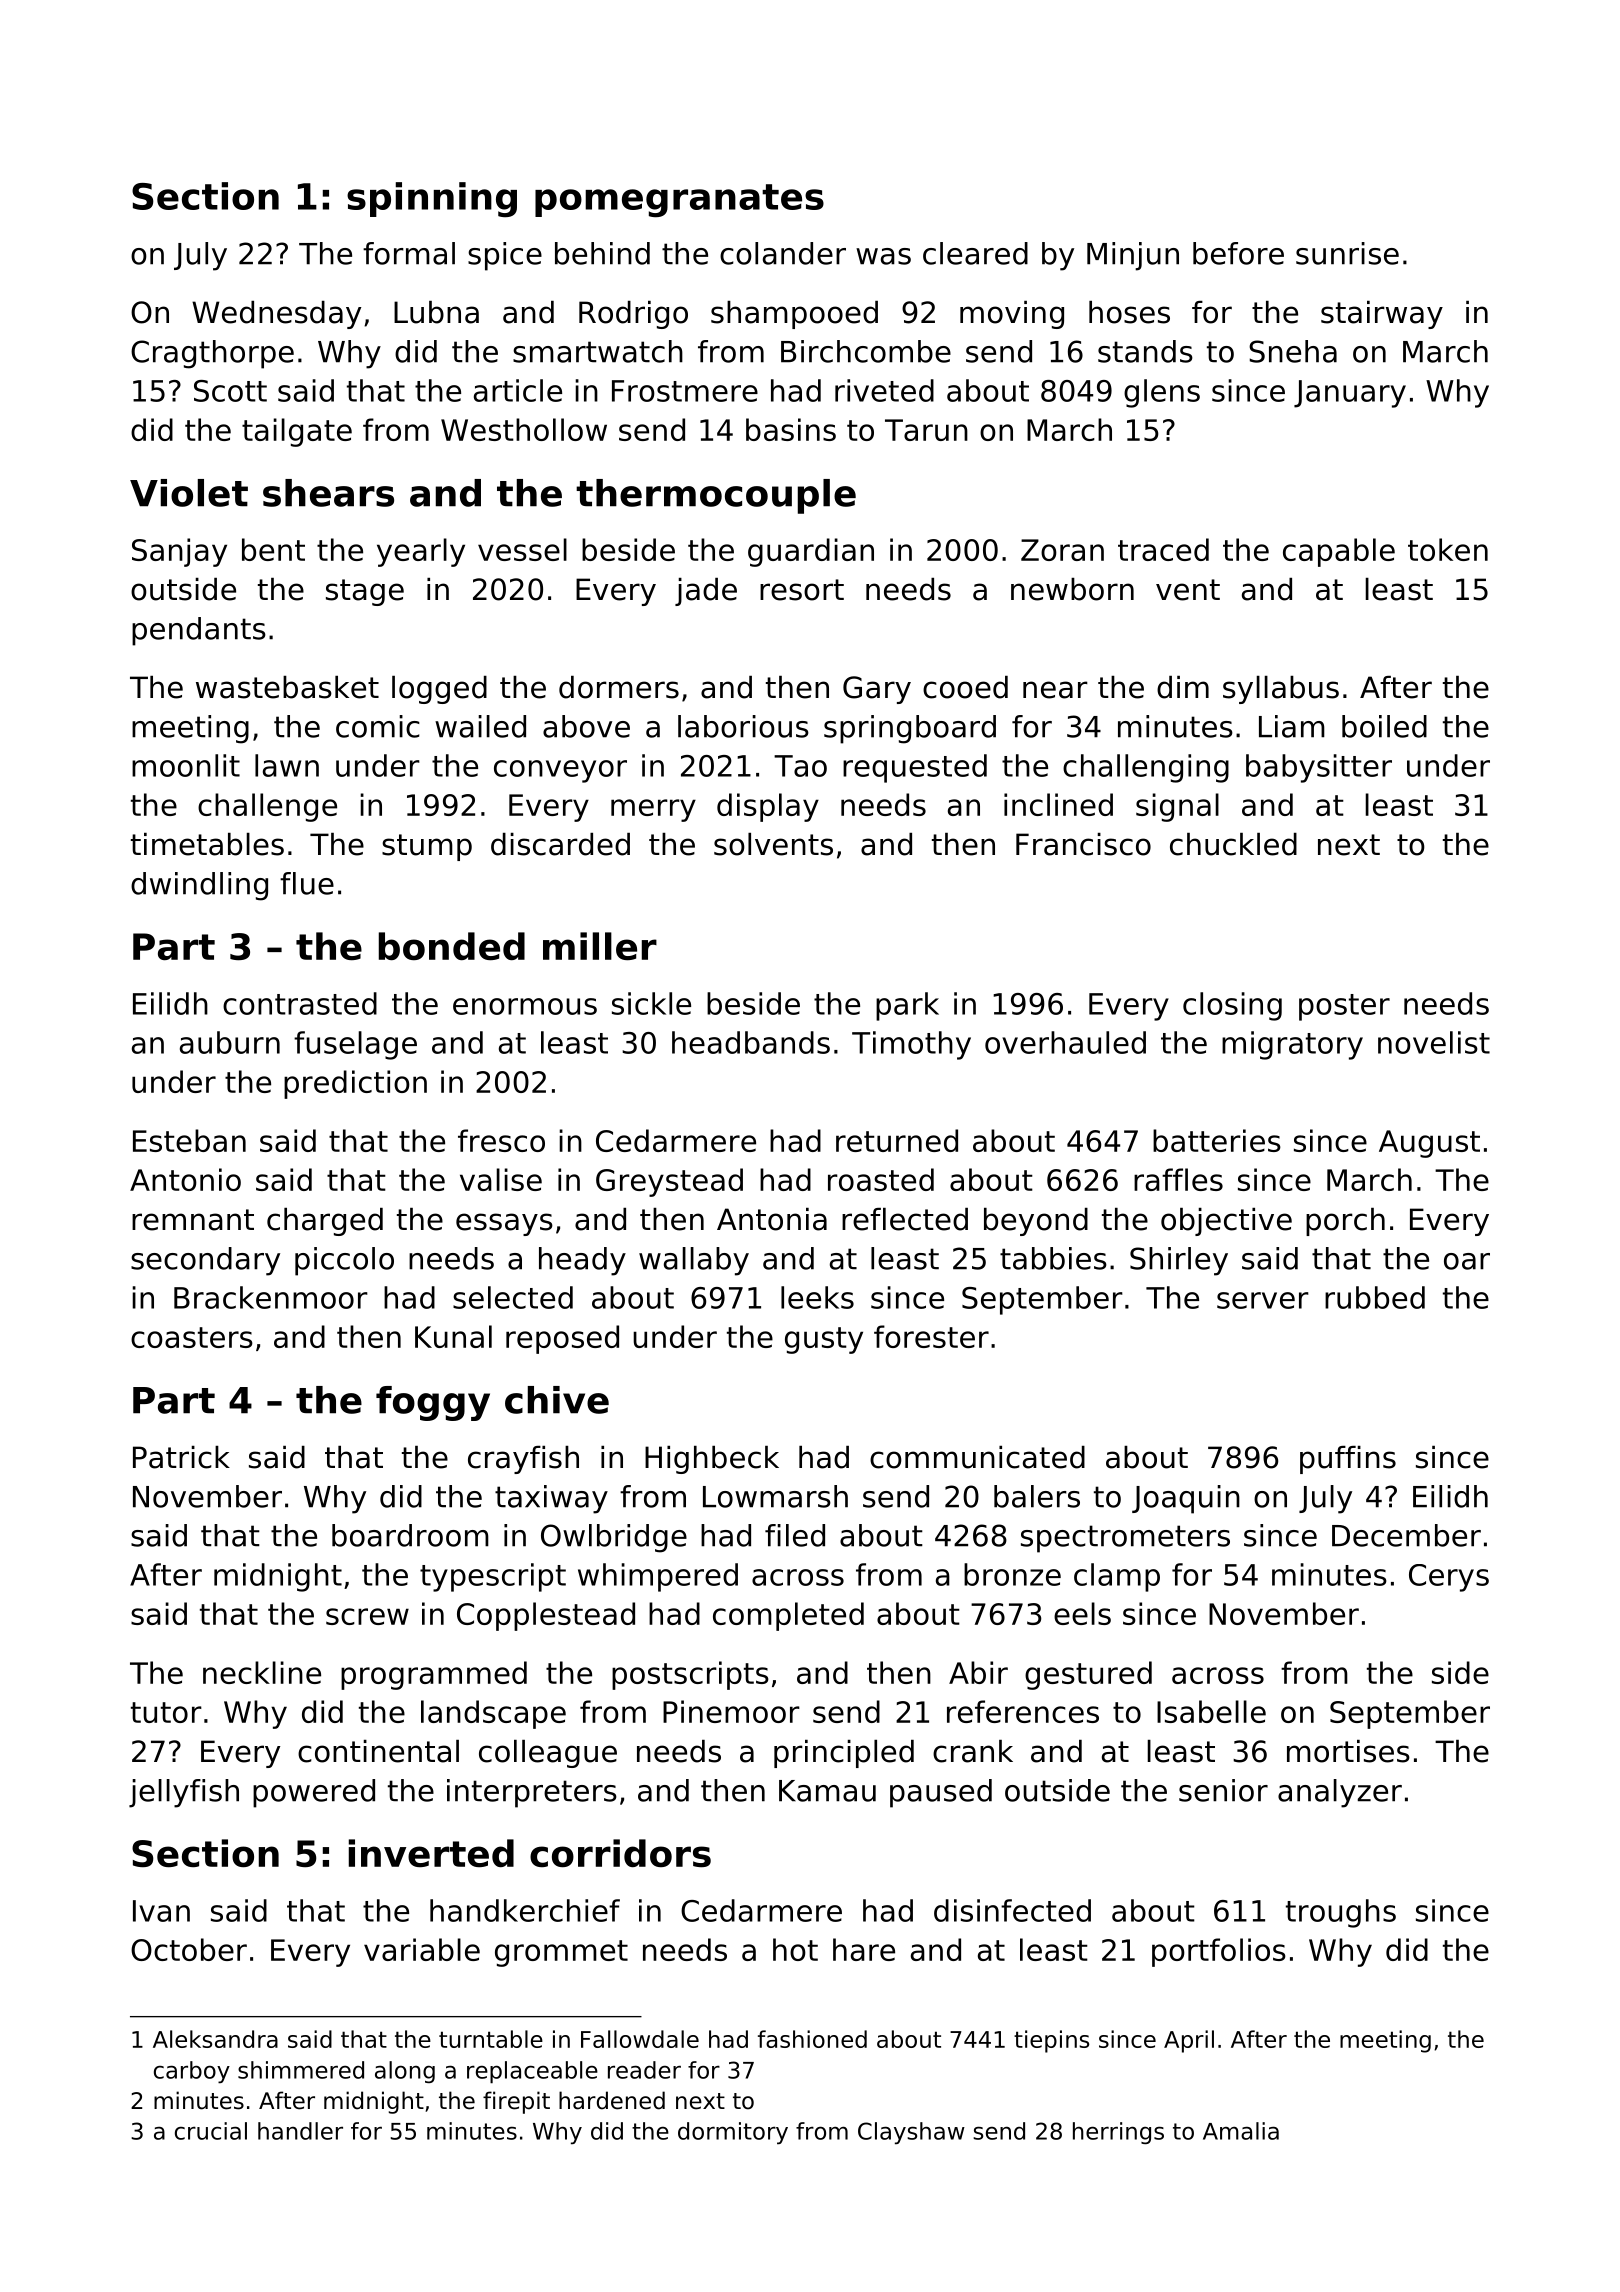 The width and height of the screenshot is (1620, 2292). Describe the element at coordinates (211, 2131) in the screenshot. I see `crucial` at that location.
